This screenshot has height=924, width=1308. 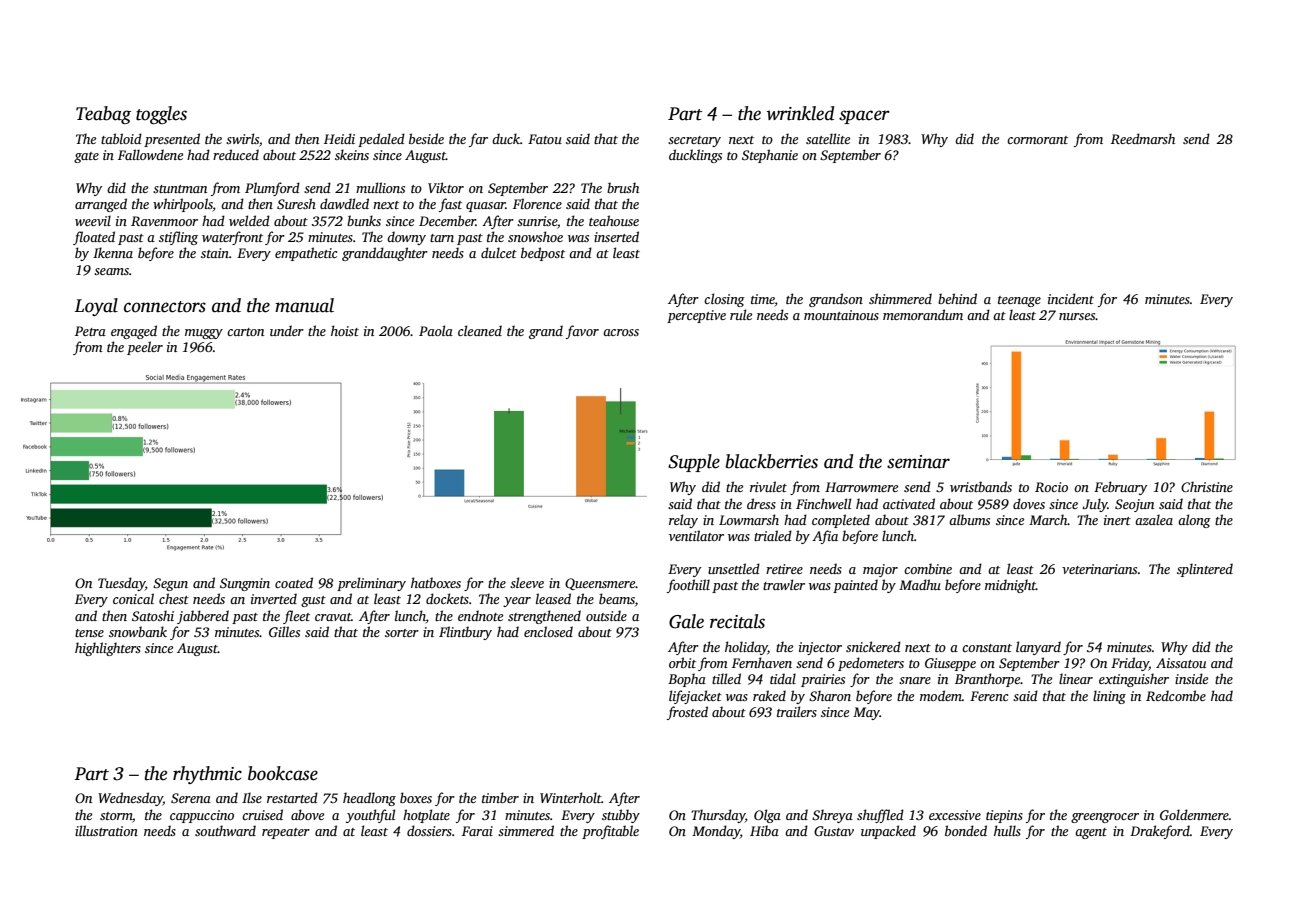 I want to click on beside, so click(x=426, y=138).
